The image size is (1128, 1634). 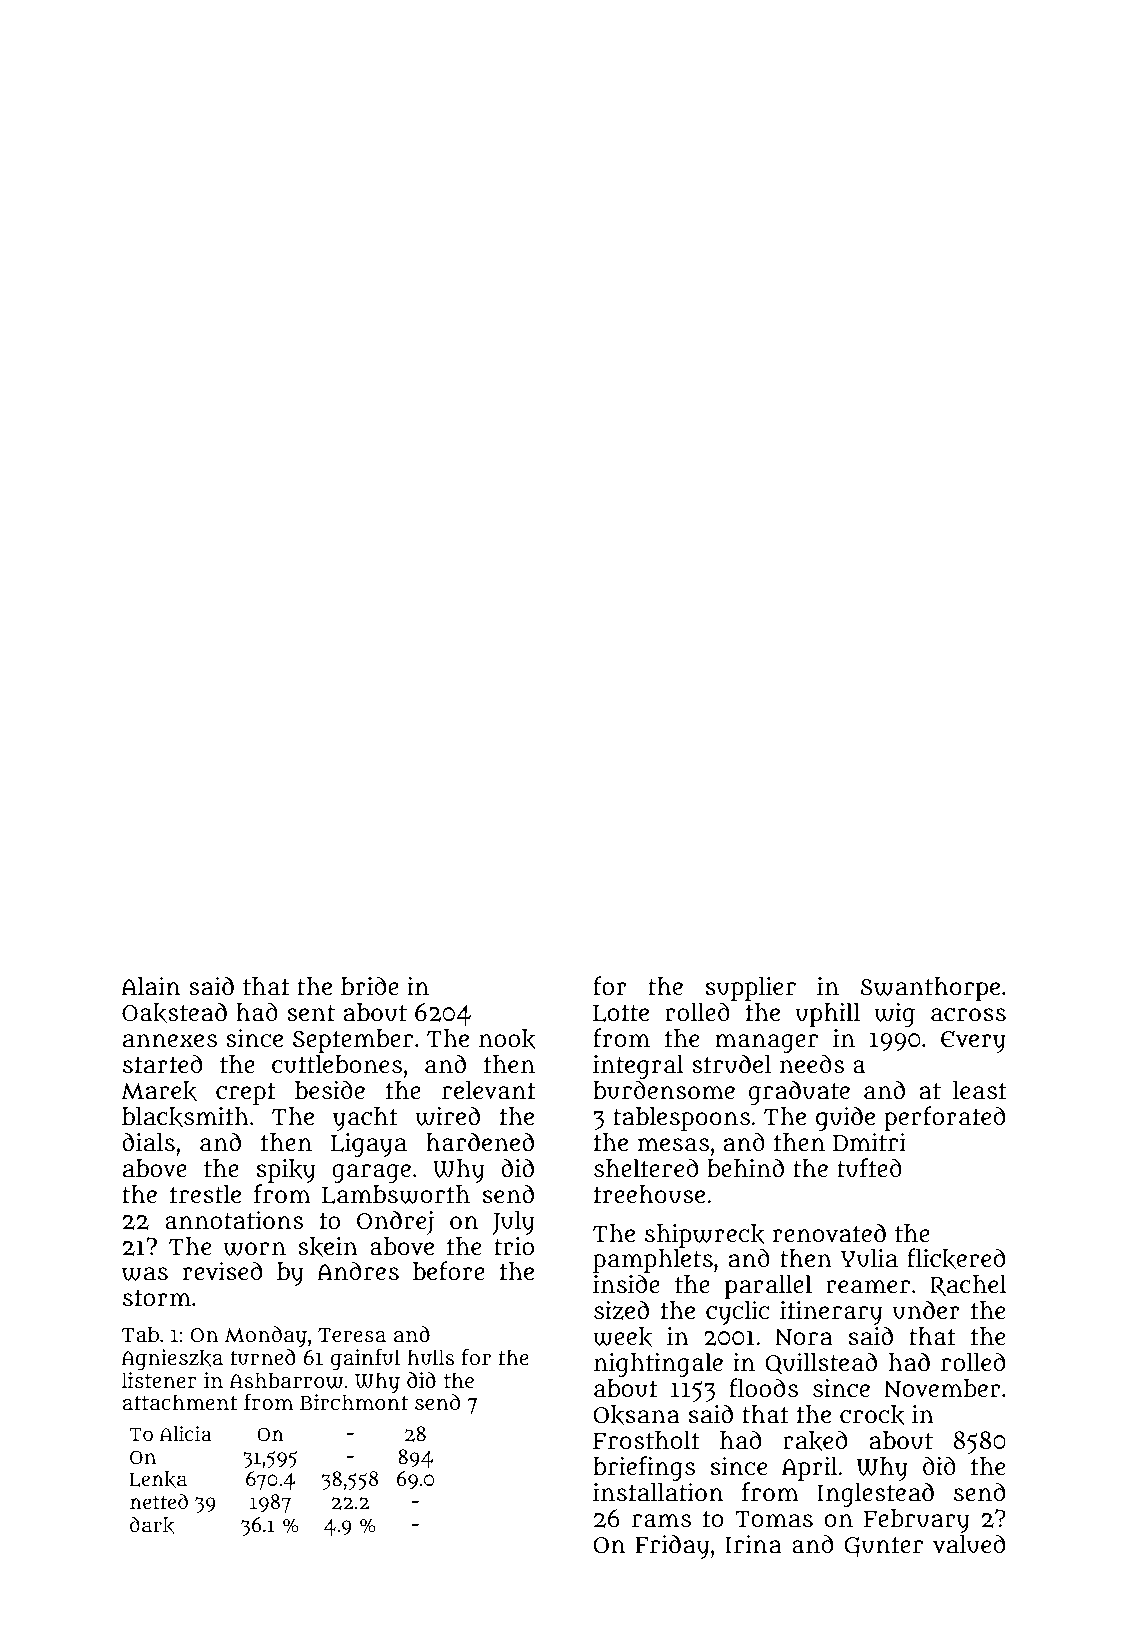 I want to click on Lambsworth, so click(x=396, y=1194).
